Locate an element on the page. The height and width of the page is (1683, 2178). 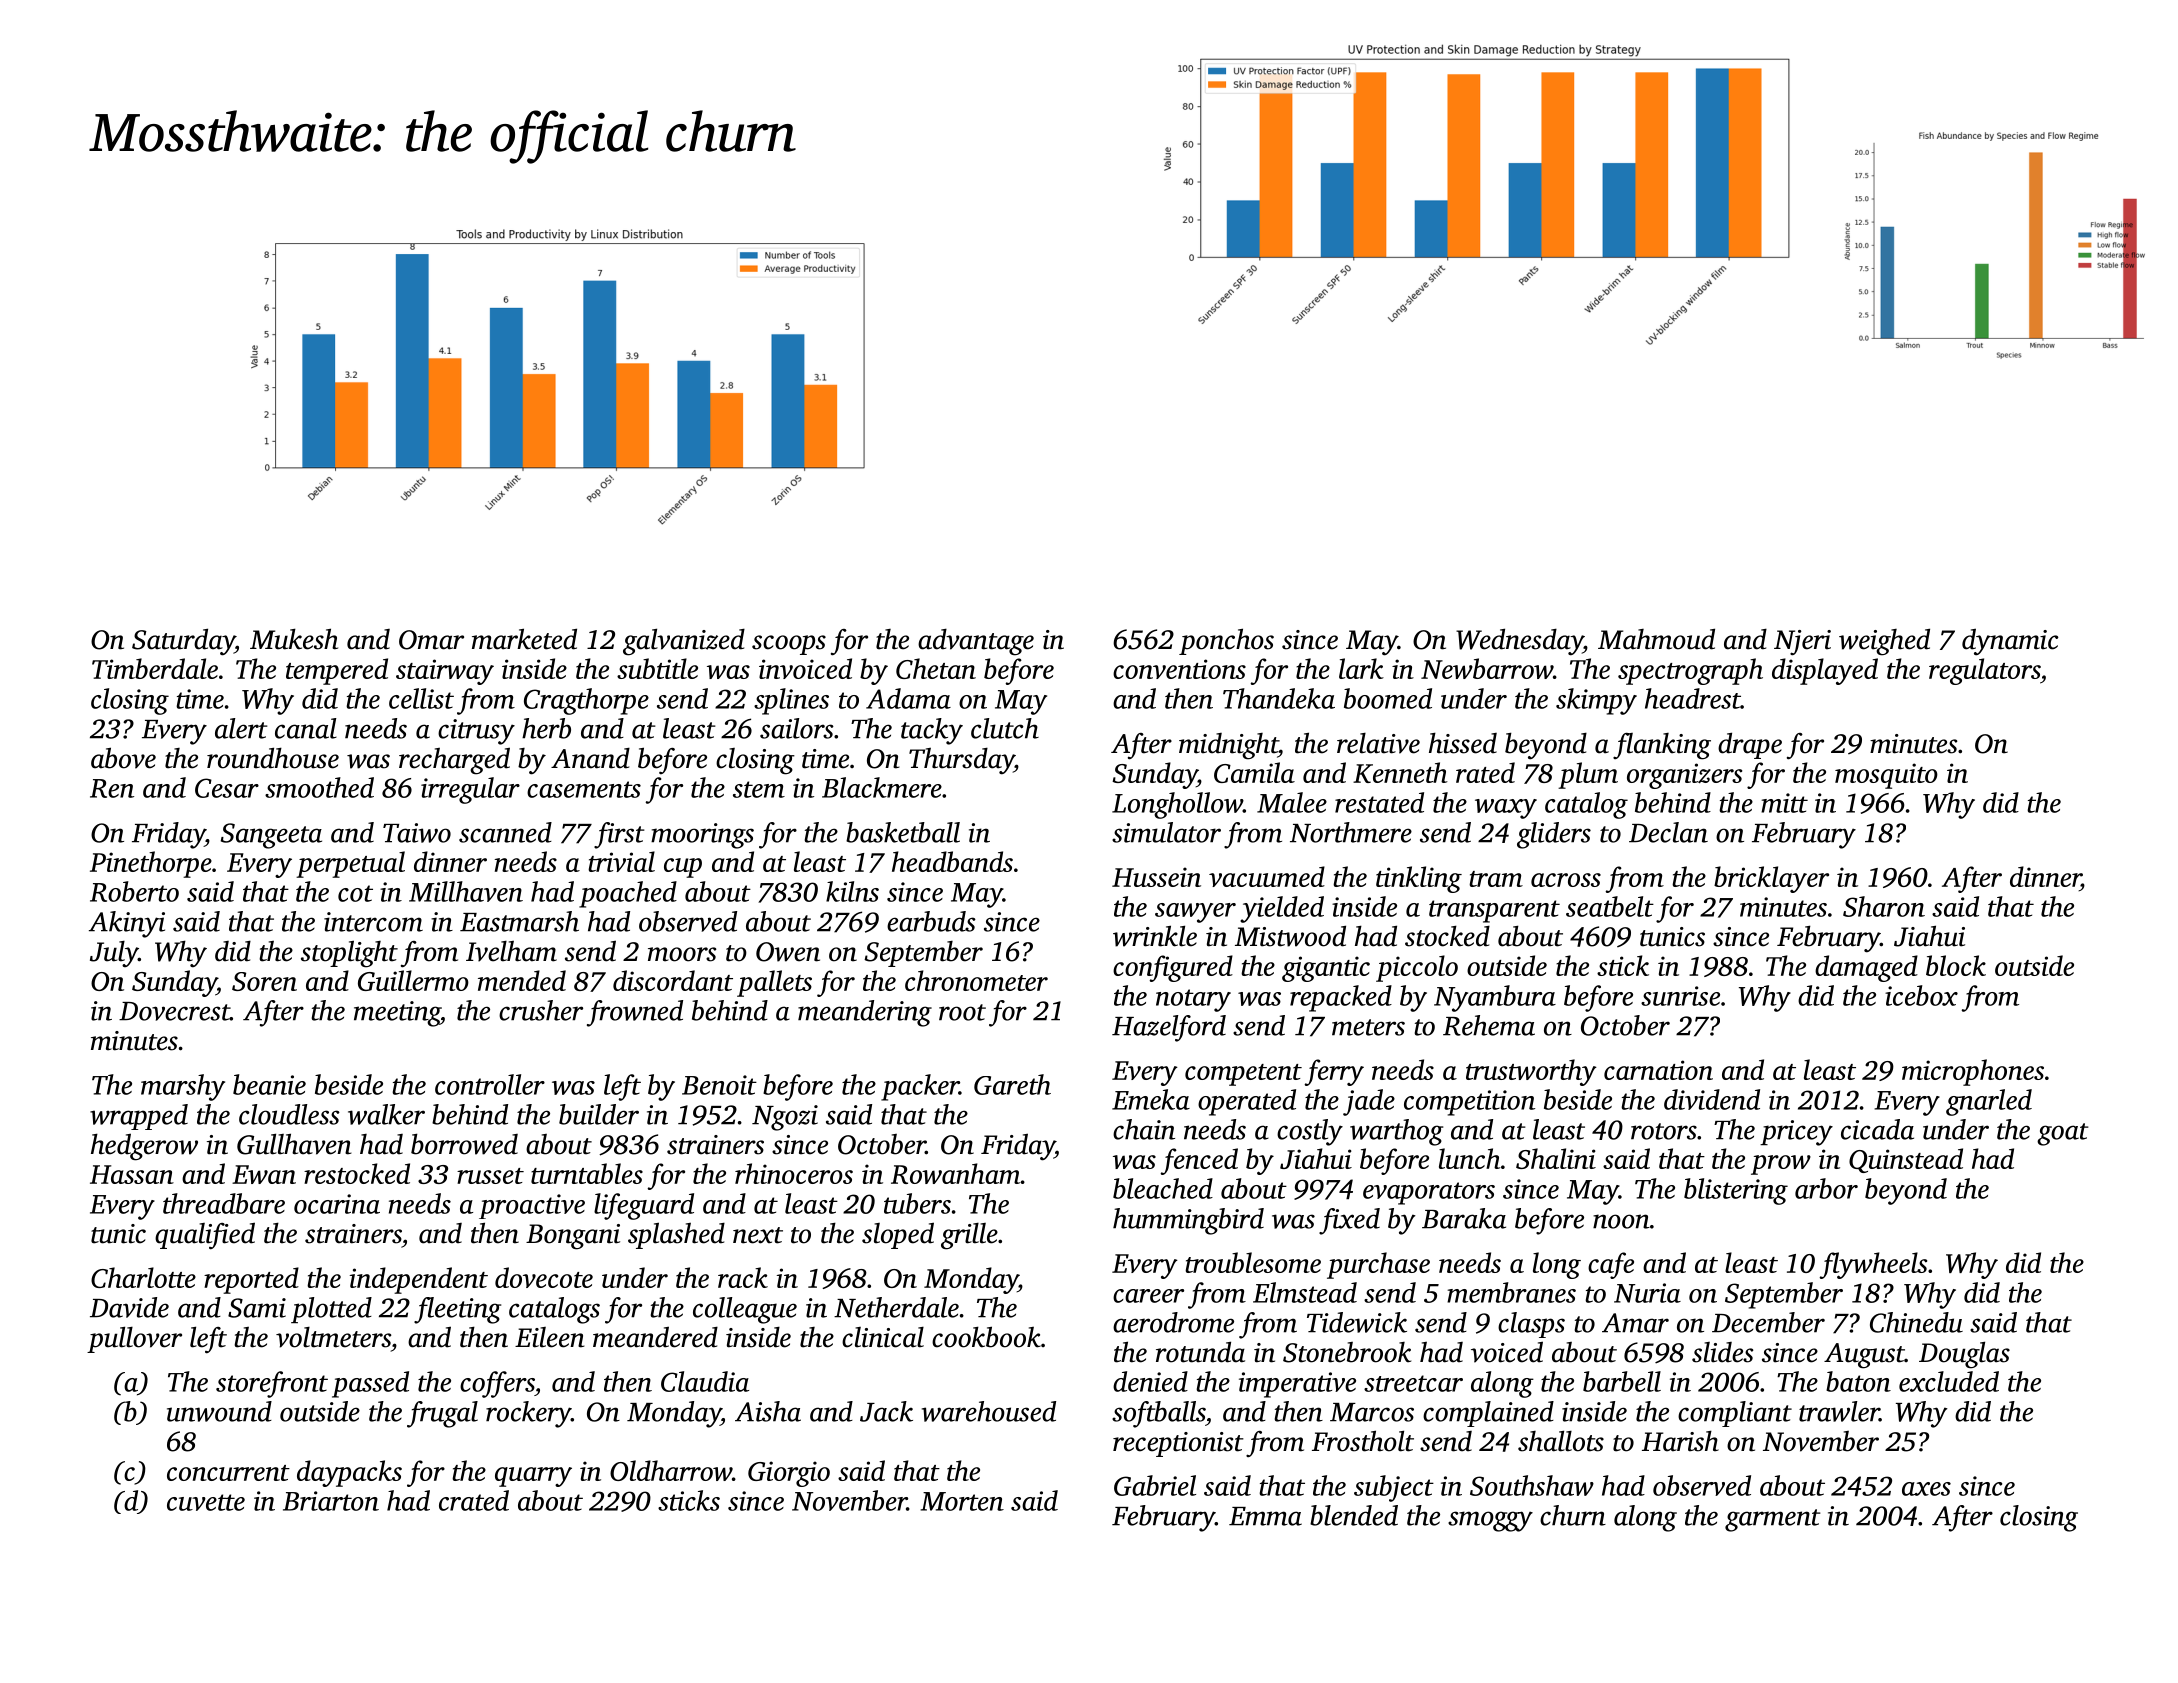
Emma is located at coordinates (1265, 1516).
